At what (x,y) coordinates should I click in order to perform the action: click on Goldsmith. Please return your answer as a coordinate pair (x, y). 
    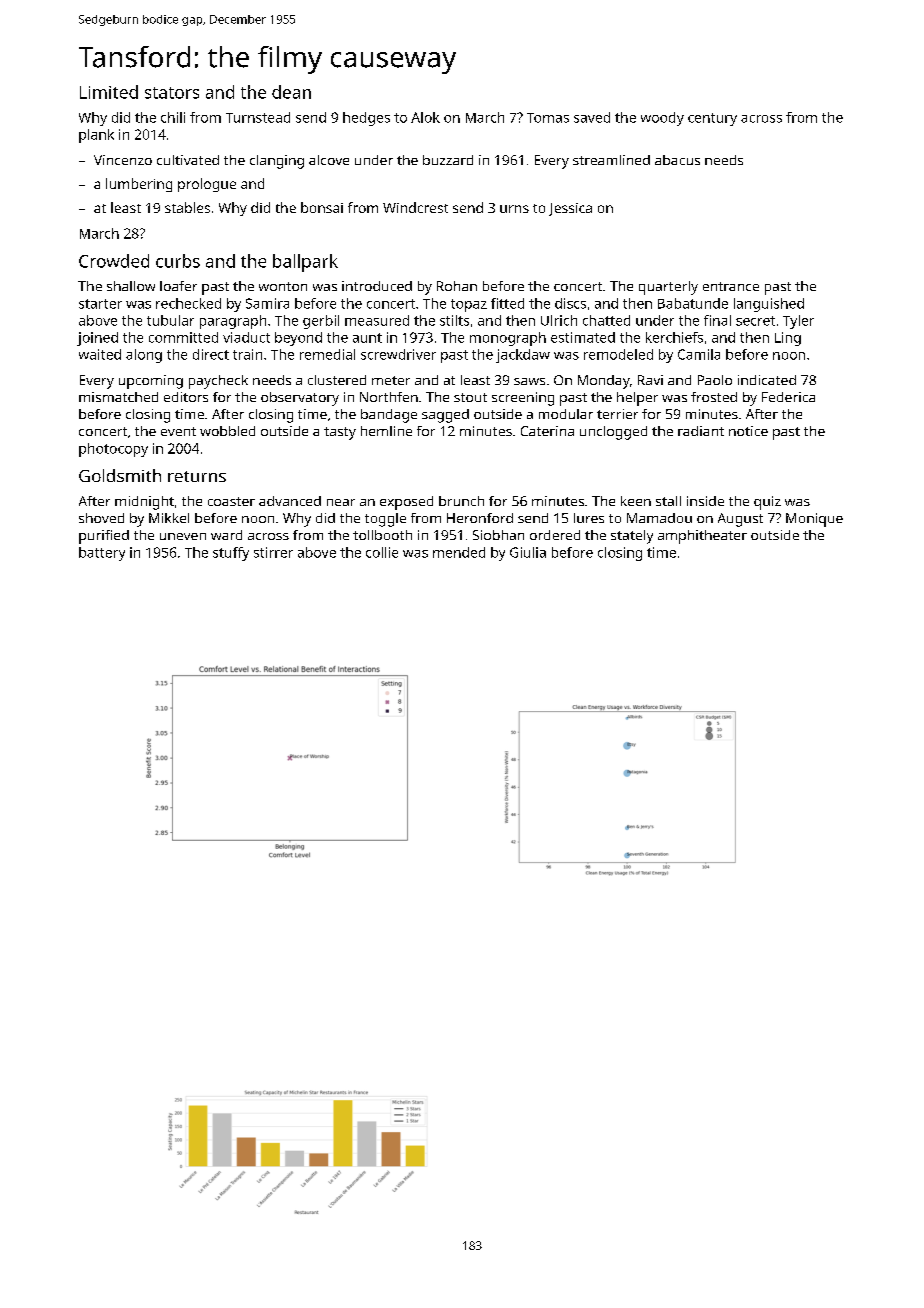
    Looking at the image, I should click on (120, 475).
